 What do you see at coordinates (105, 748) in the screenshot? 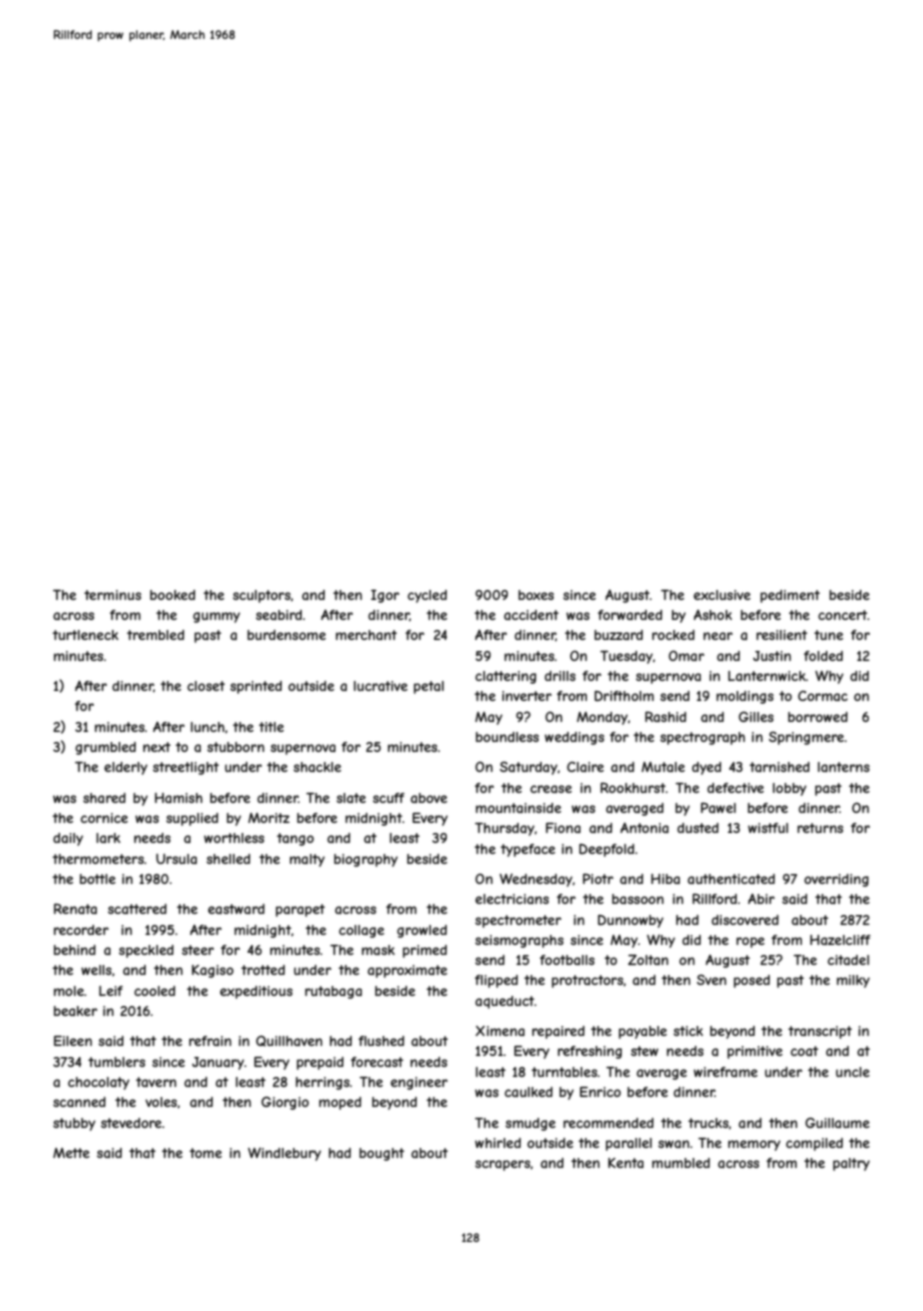
I see `grumbled` at bounding box center [105, 748].
